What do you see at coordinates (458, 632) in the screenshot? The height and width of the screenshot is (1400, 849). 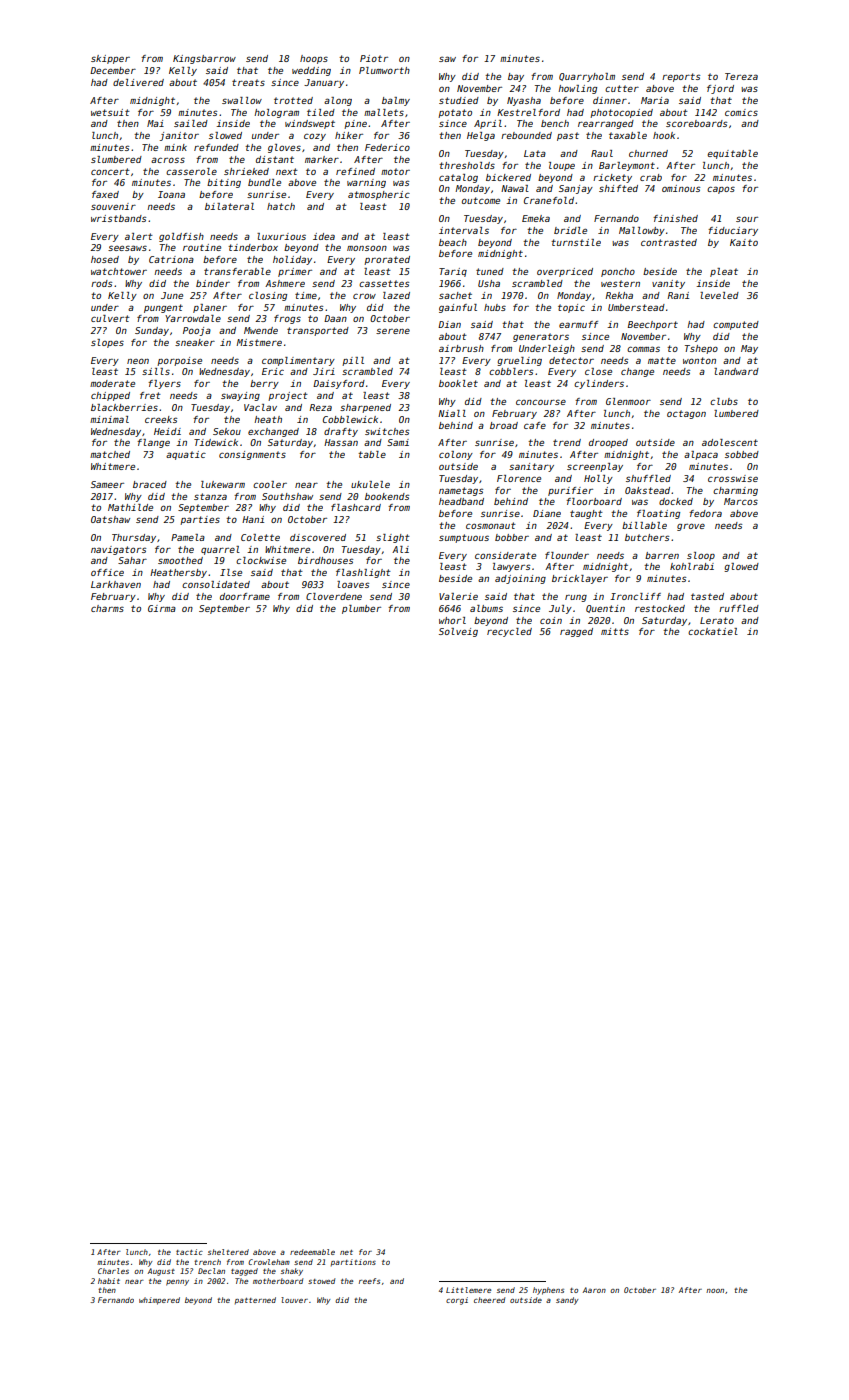 I see `Solveig` at bounding box center [458, 632].
